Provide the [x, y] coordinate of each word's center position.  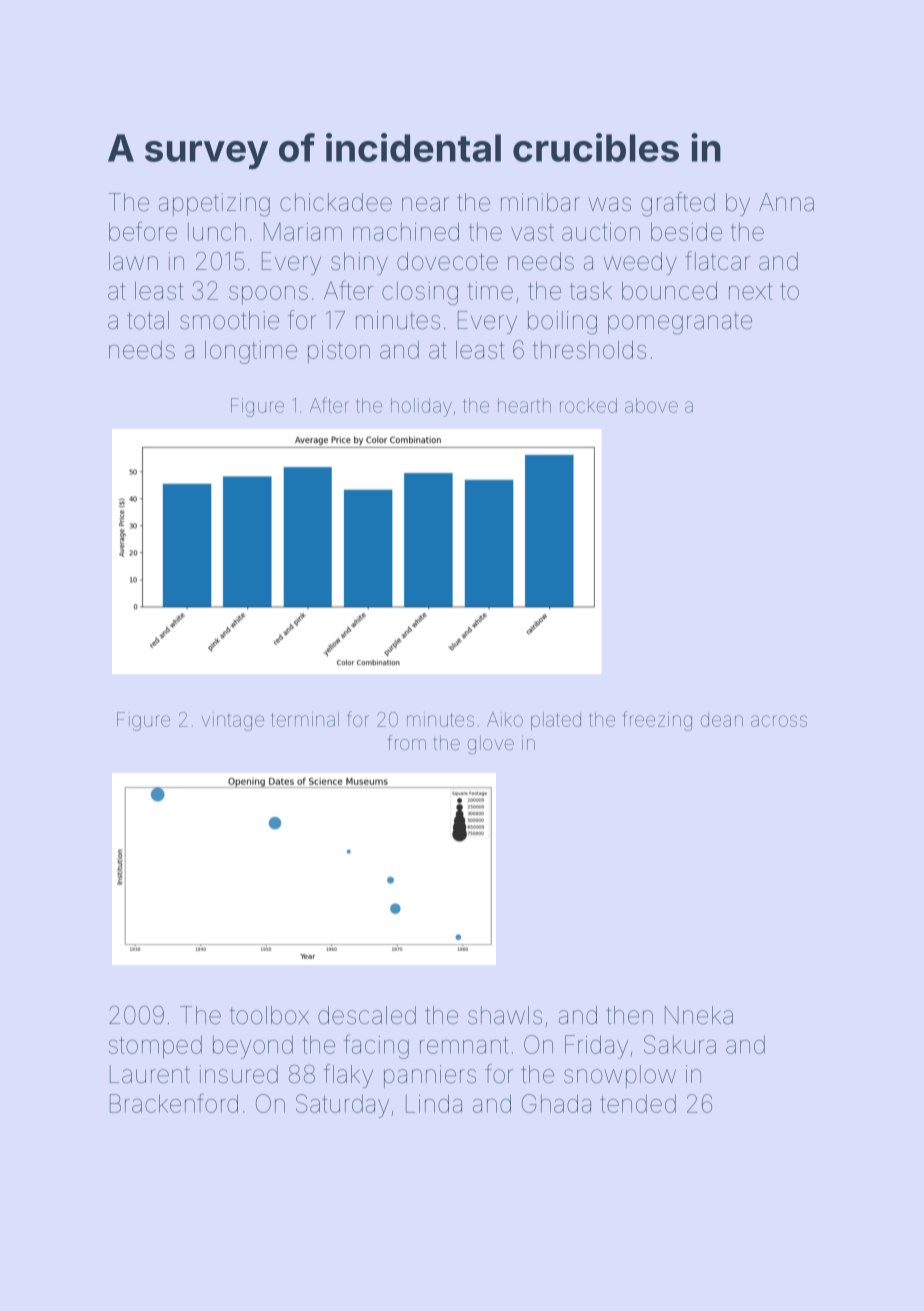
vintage [233, 721]
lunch [216, 231]
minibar [540, 202]
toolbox [269, 1015]
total [148, 320]
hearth [524, 405]
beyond [253, 1047]
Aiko [505, 719]
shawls [505, 1015]
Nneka [699, 1015]
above [651, 405]
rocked [588, 405]
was [610, 204]
